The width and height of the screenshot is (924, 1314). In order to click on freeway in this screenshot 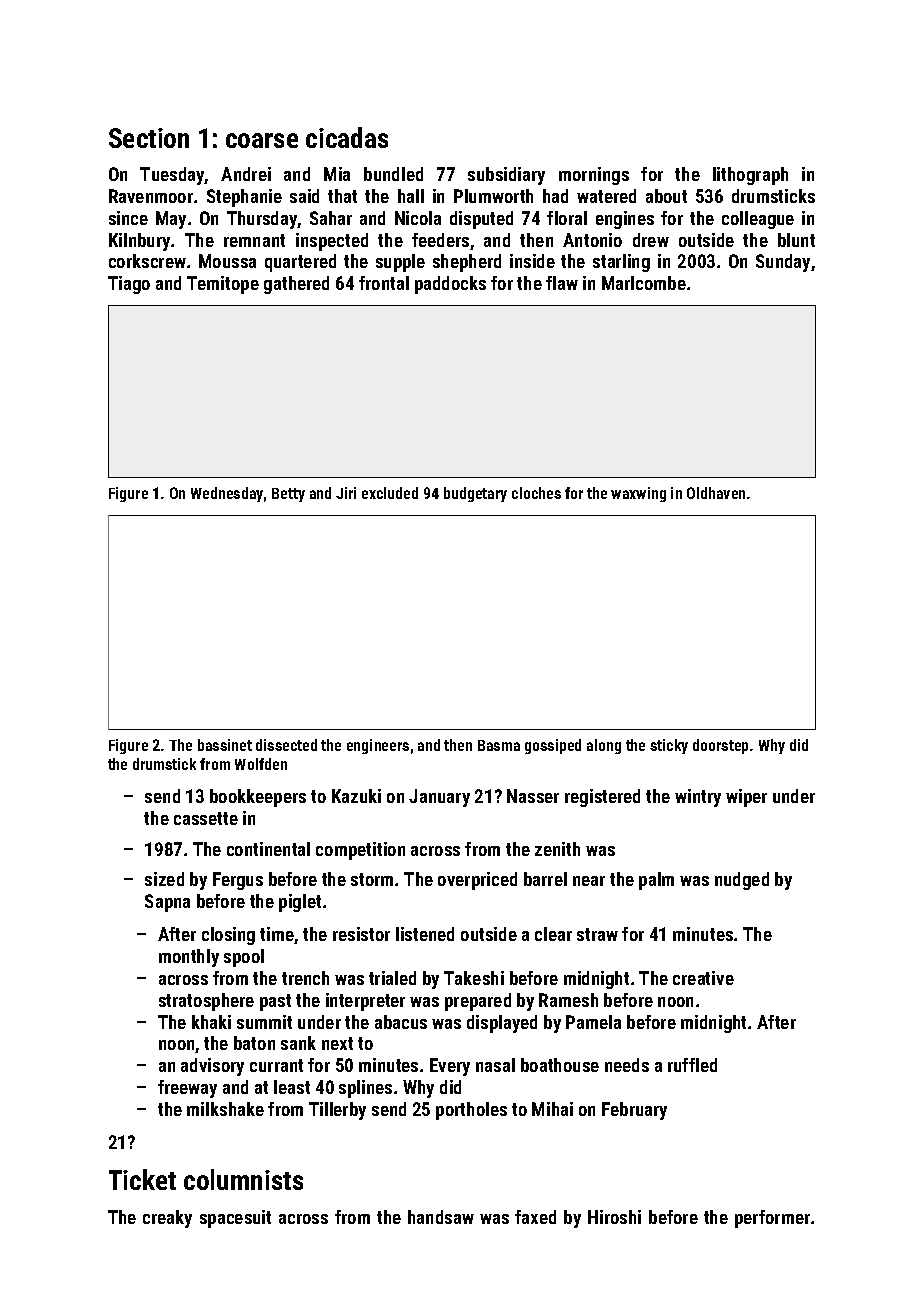, I will do `click(187, 1089)`.
